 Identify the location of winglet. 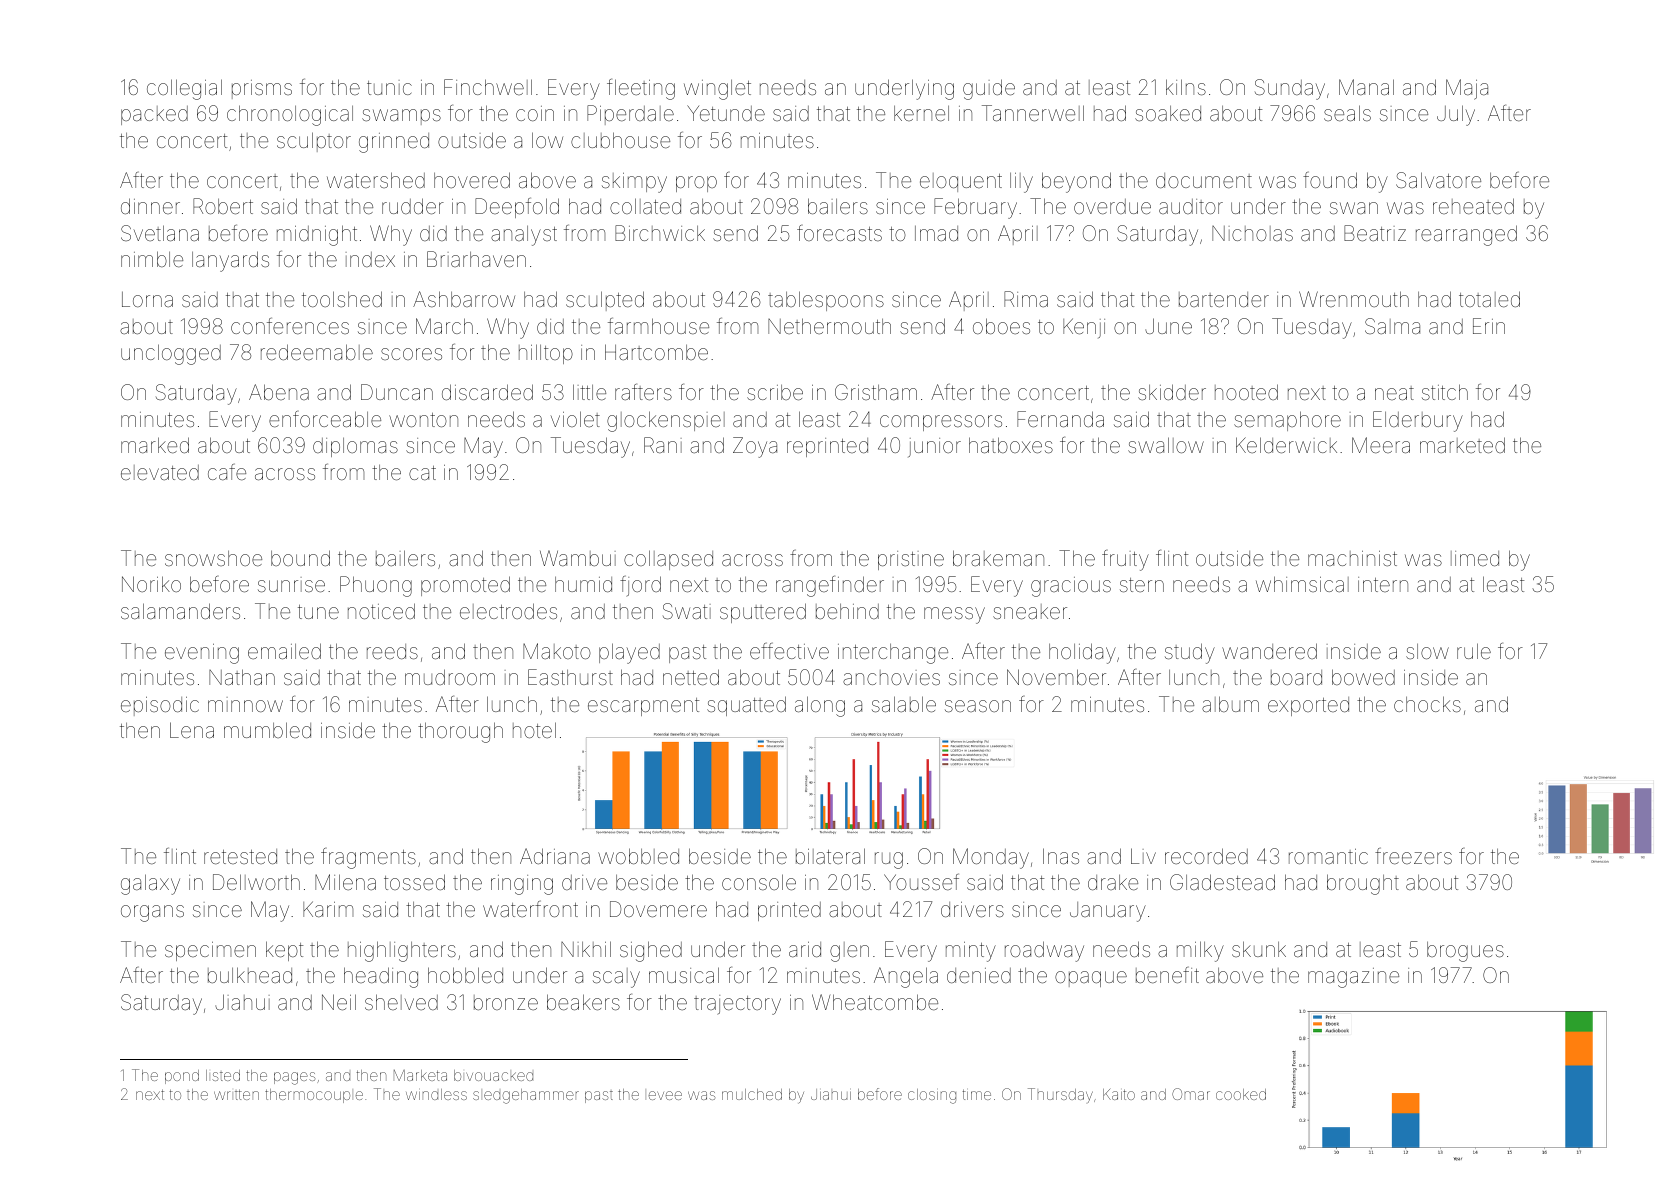
(717, 90).
